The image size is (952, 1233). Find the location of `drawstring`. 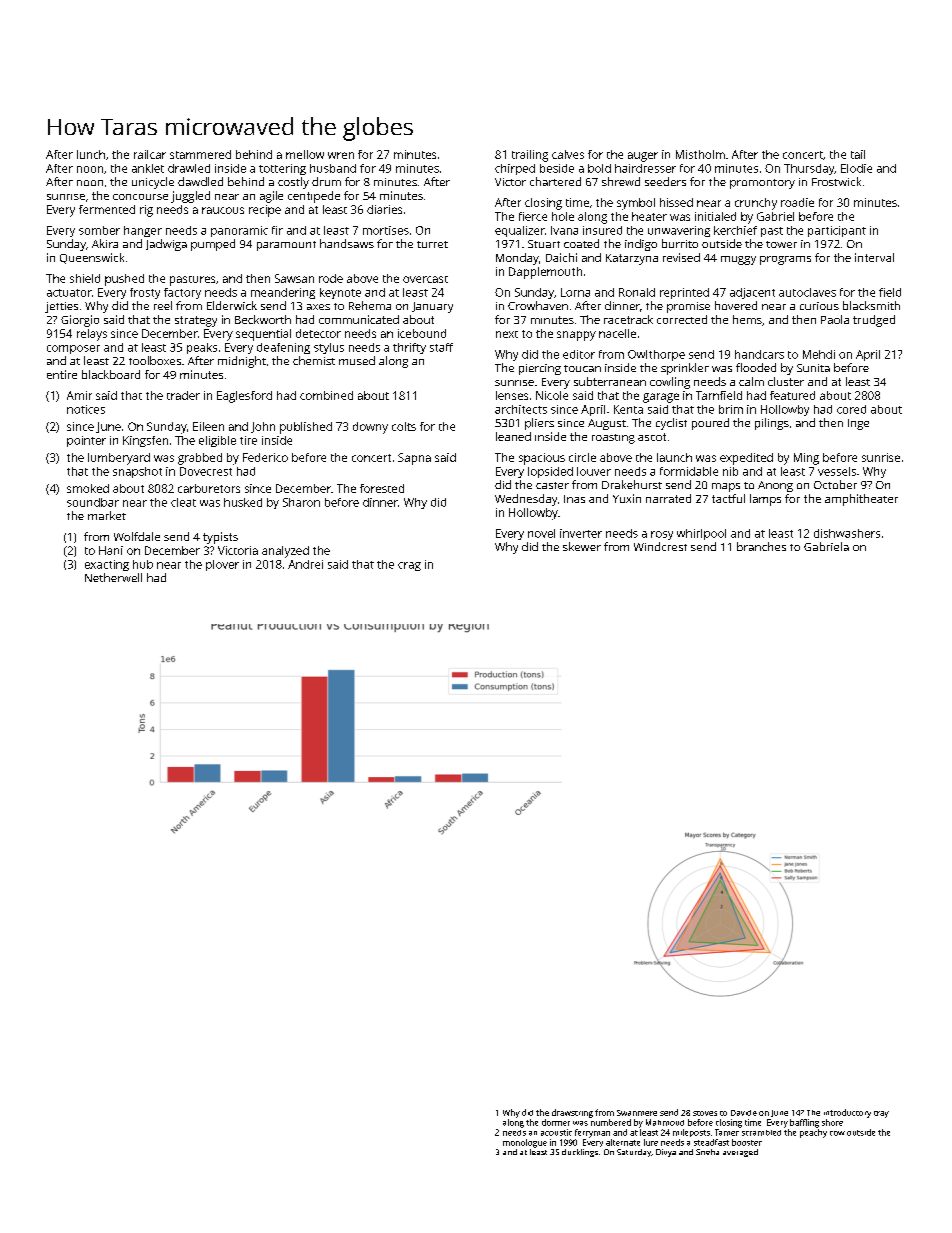

drawstring is located at coordinates (572, 1113).
